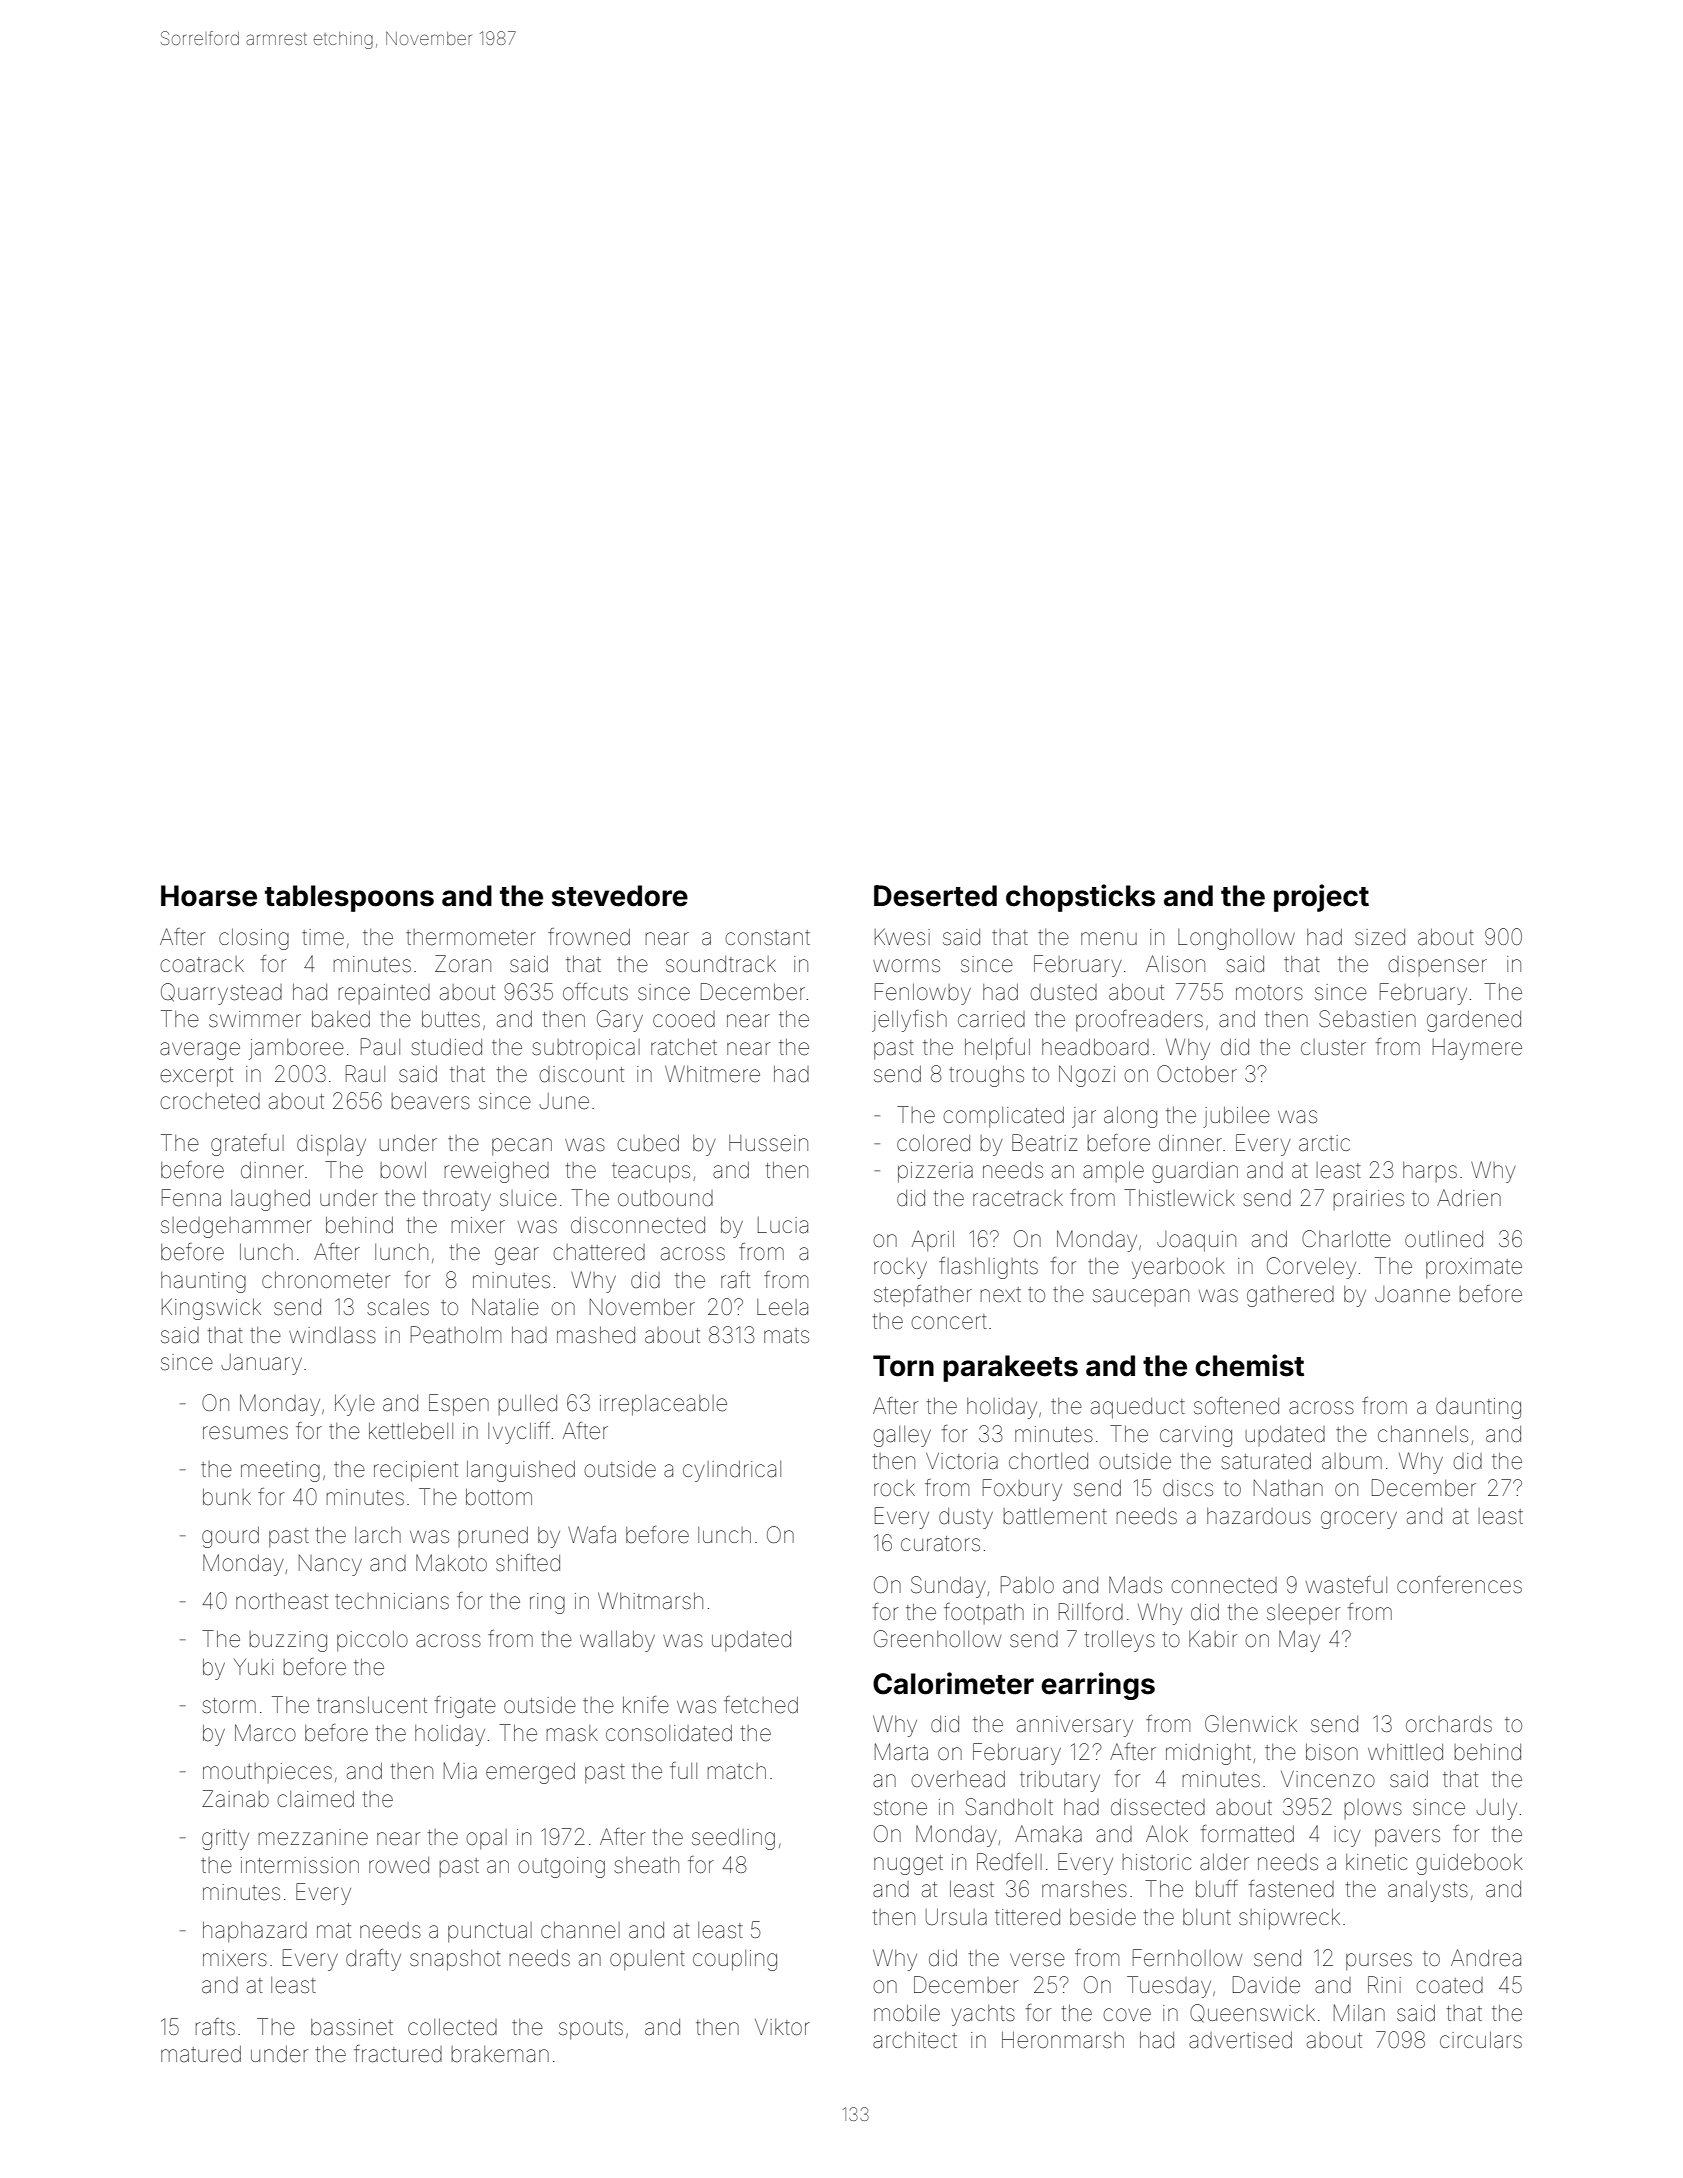 The width and height of the image is (1683, 2178). I want to click on Adrien, so click(1469, 1198).
